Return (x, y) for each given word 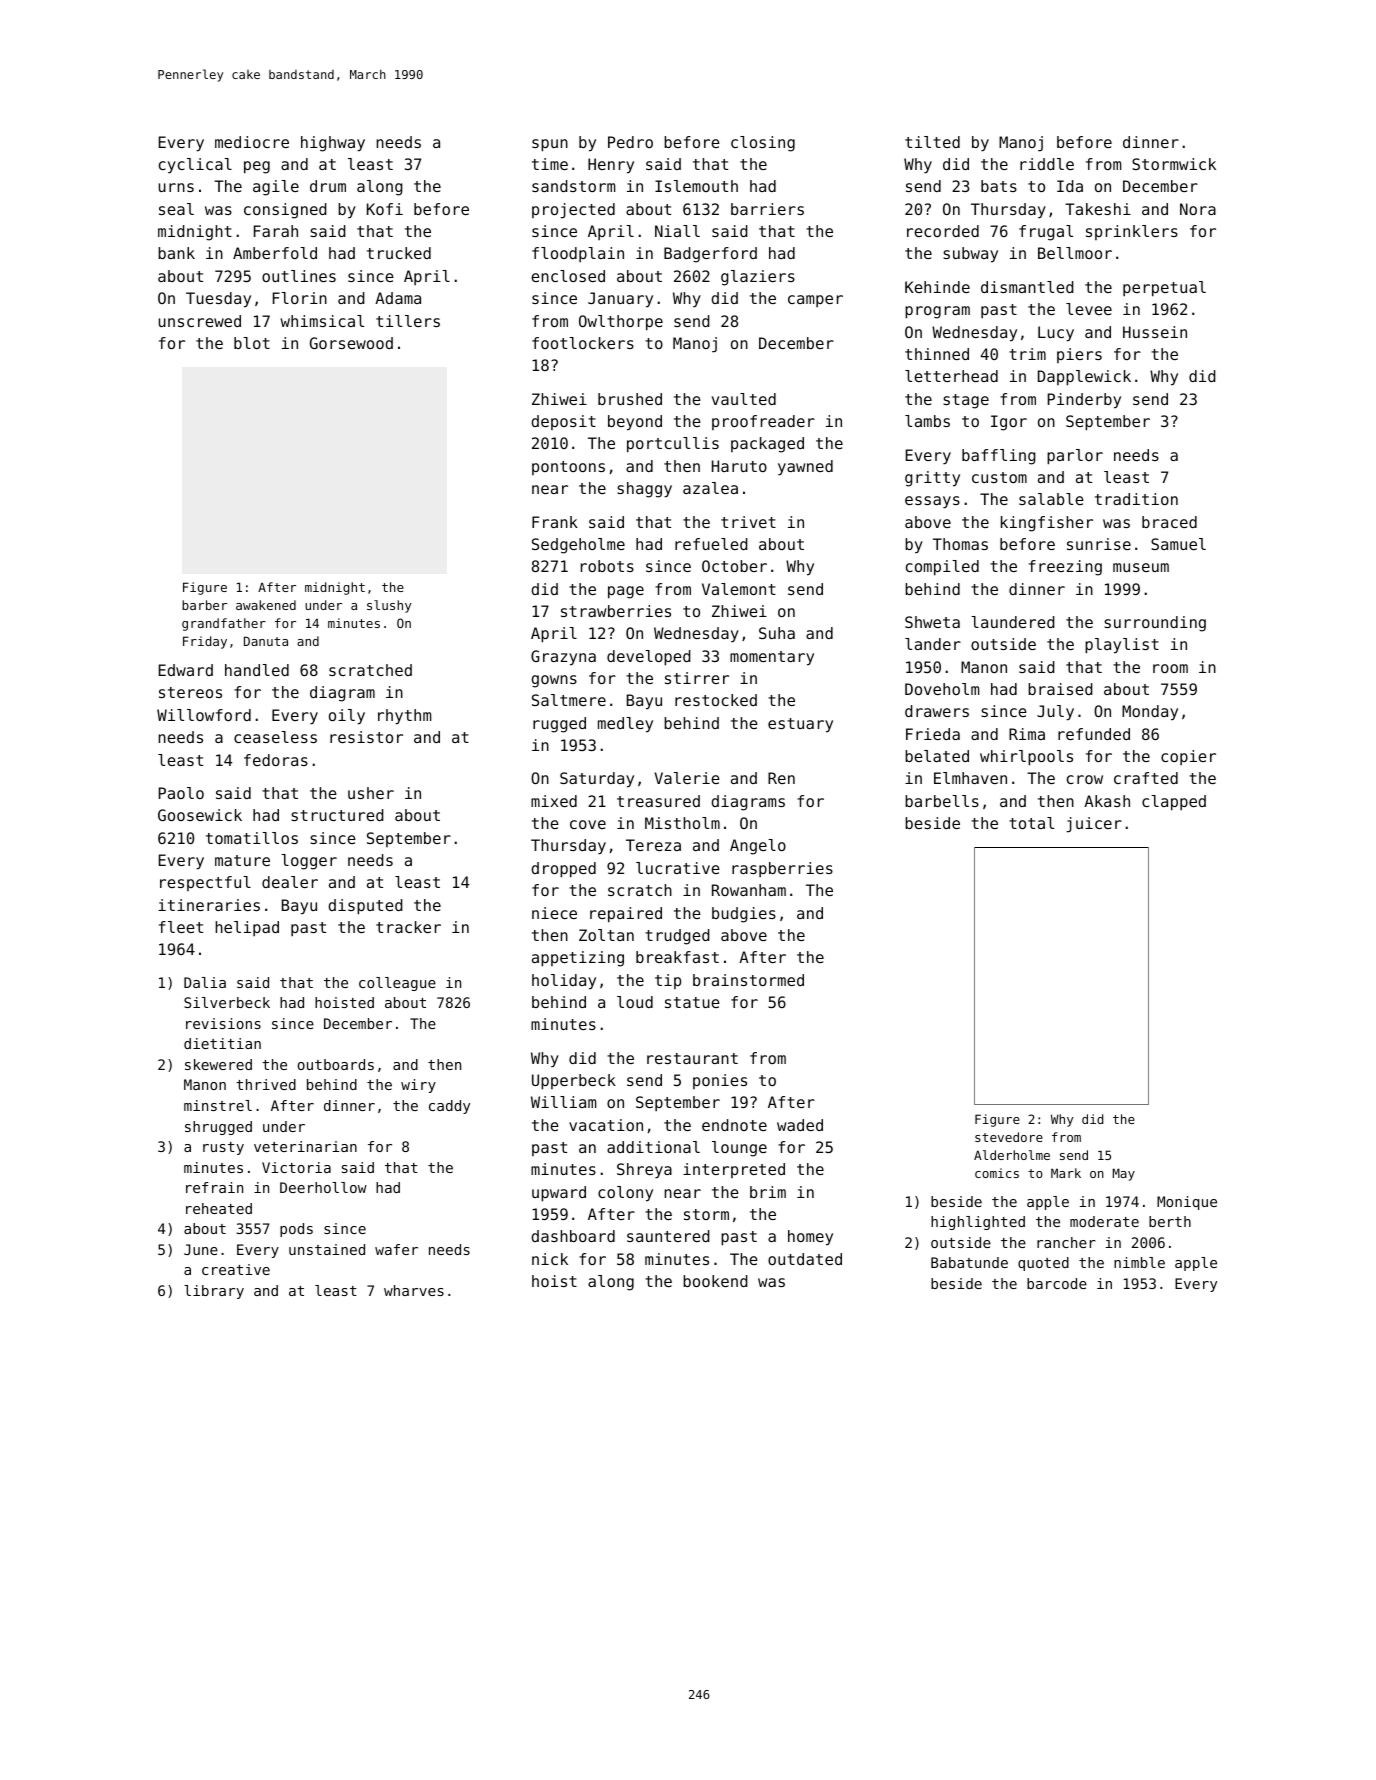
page (626, 592)
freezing (1065, 568)
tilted (932, 142)
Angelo (758, 847)
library (214, 1292)
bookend (715, 1281)
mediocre (252, 142)
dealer (290, 882)
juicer (1094, 825)
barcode (1057, 1283)
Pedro (630, 142)
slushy (389, 606)
